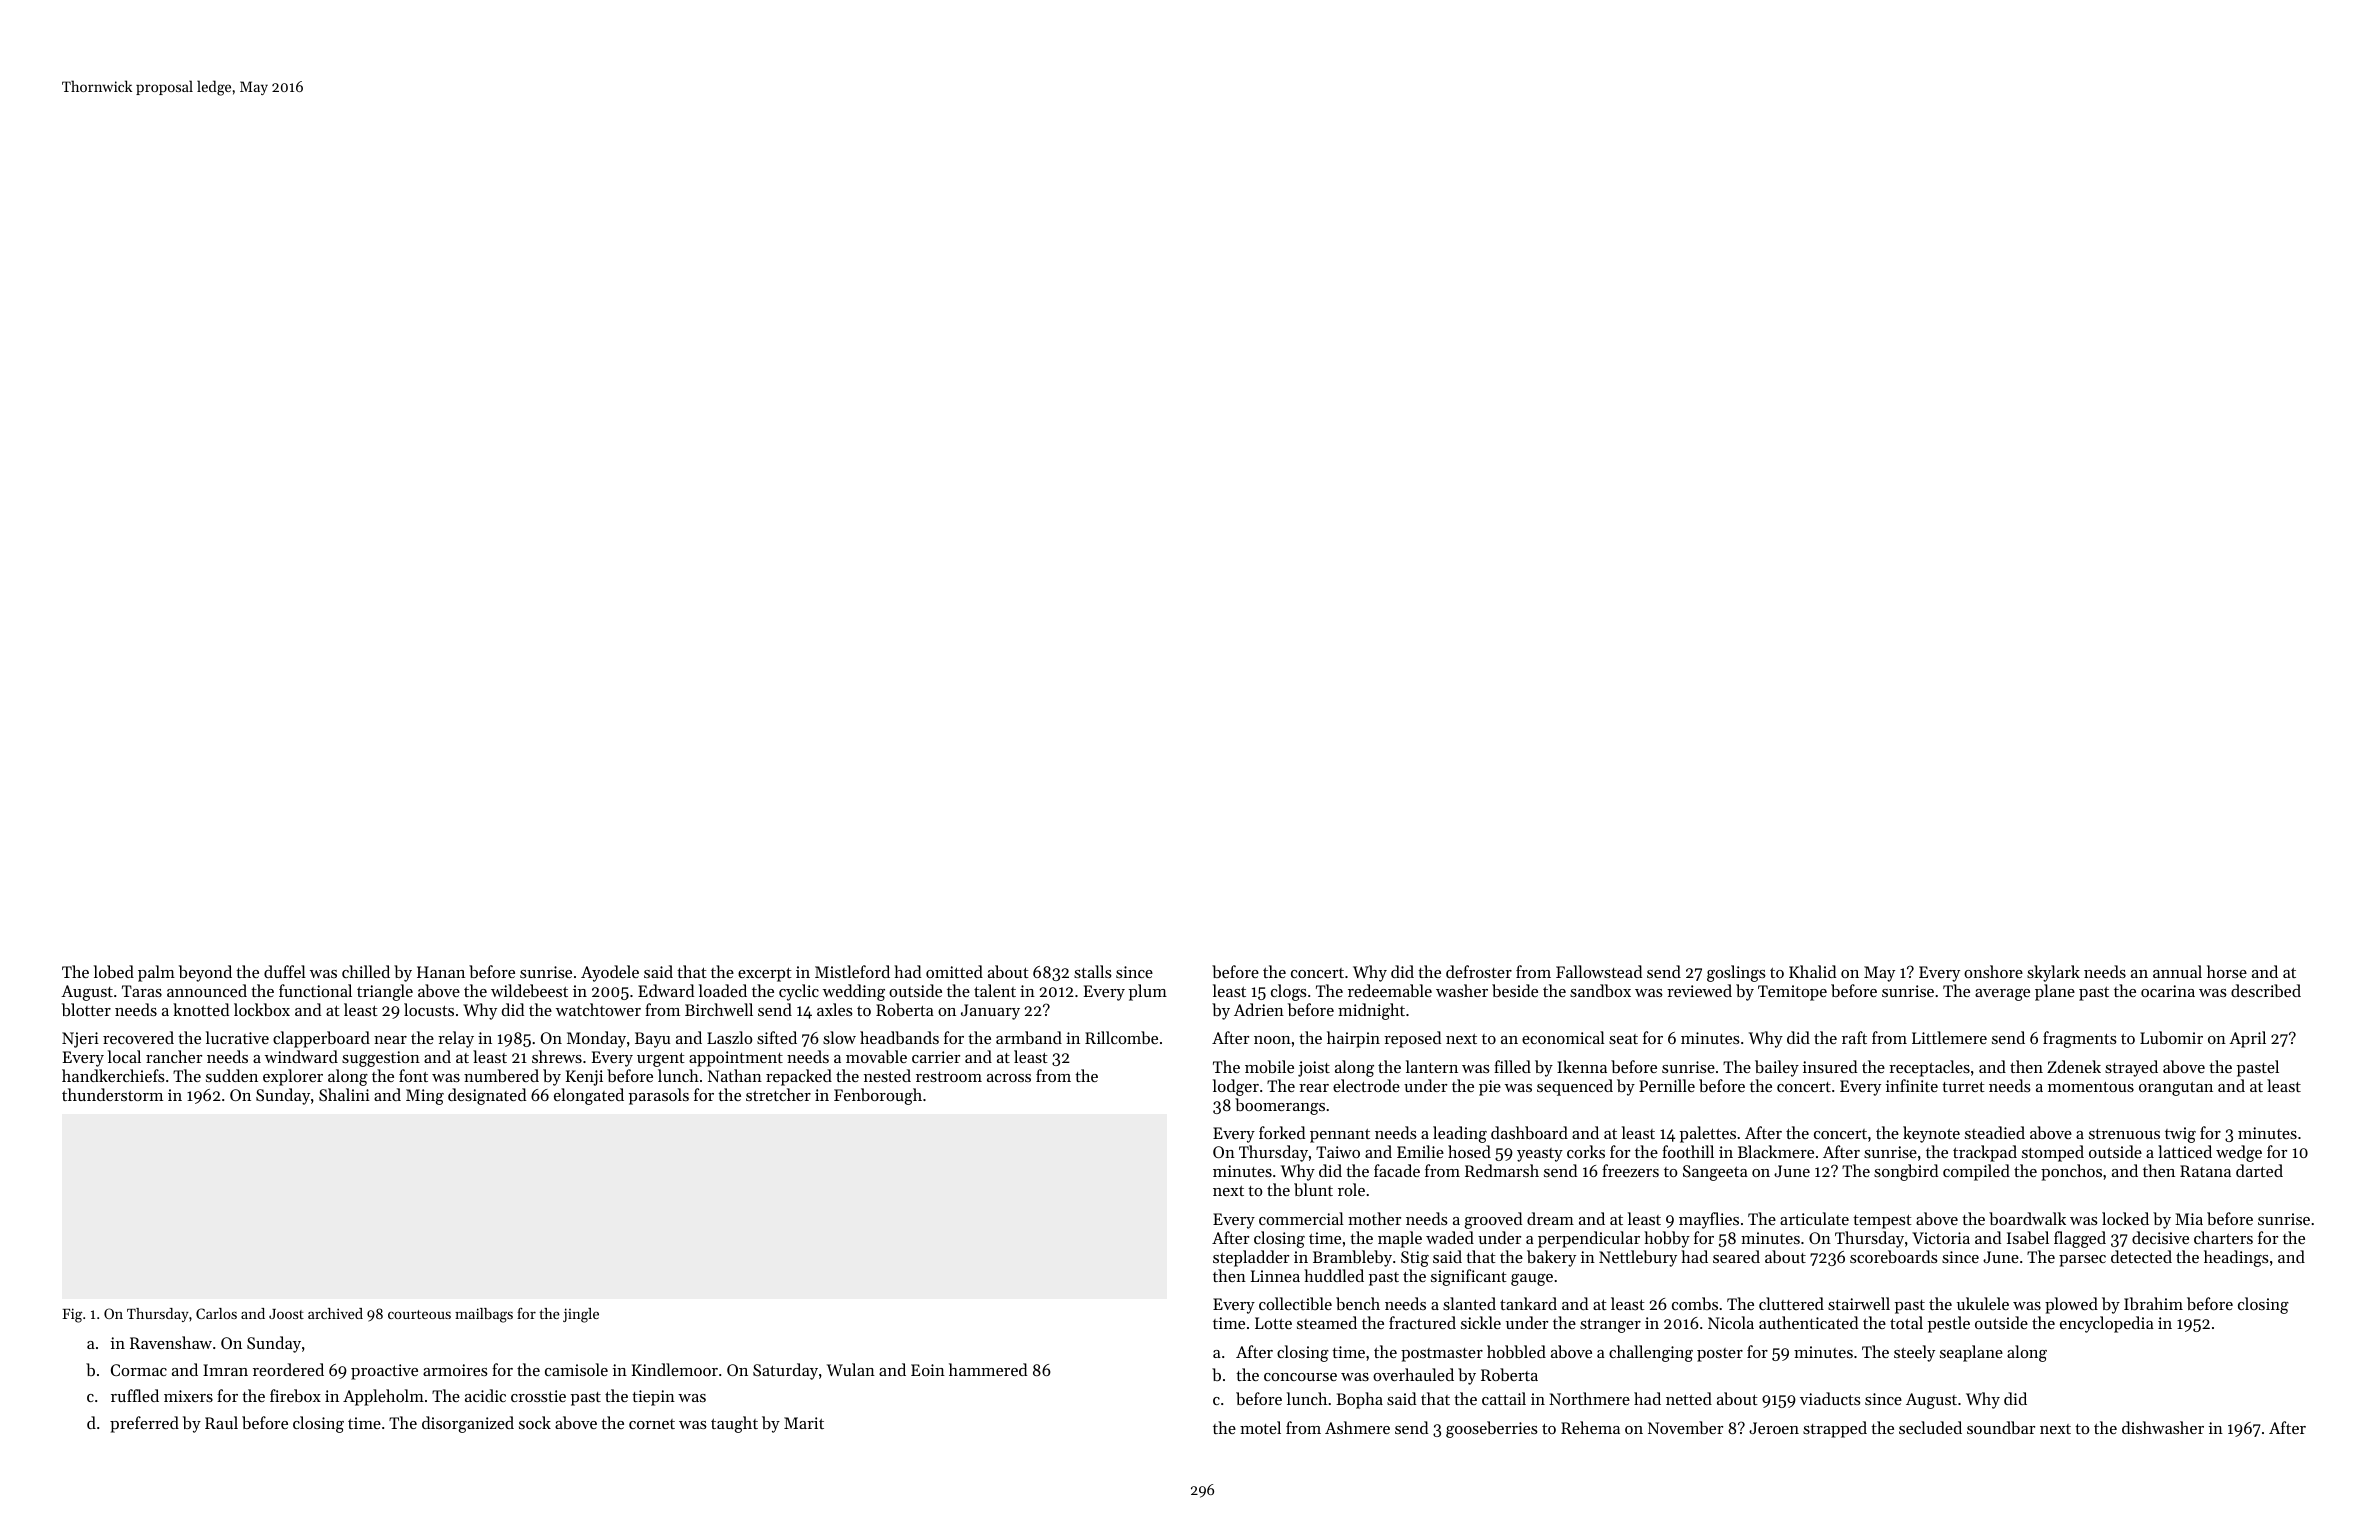 Image resolution: width=2380 pixels, height=1540 pixels. What do you see at coordinates (344, 1094) in the screenshot?
I see `Shalini` at bounding box center [344, 1094].
